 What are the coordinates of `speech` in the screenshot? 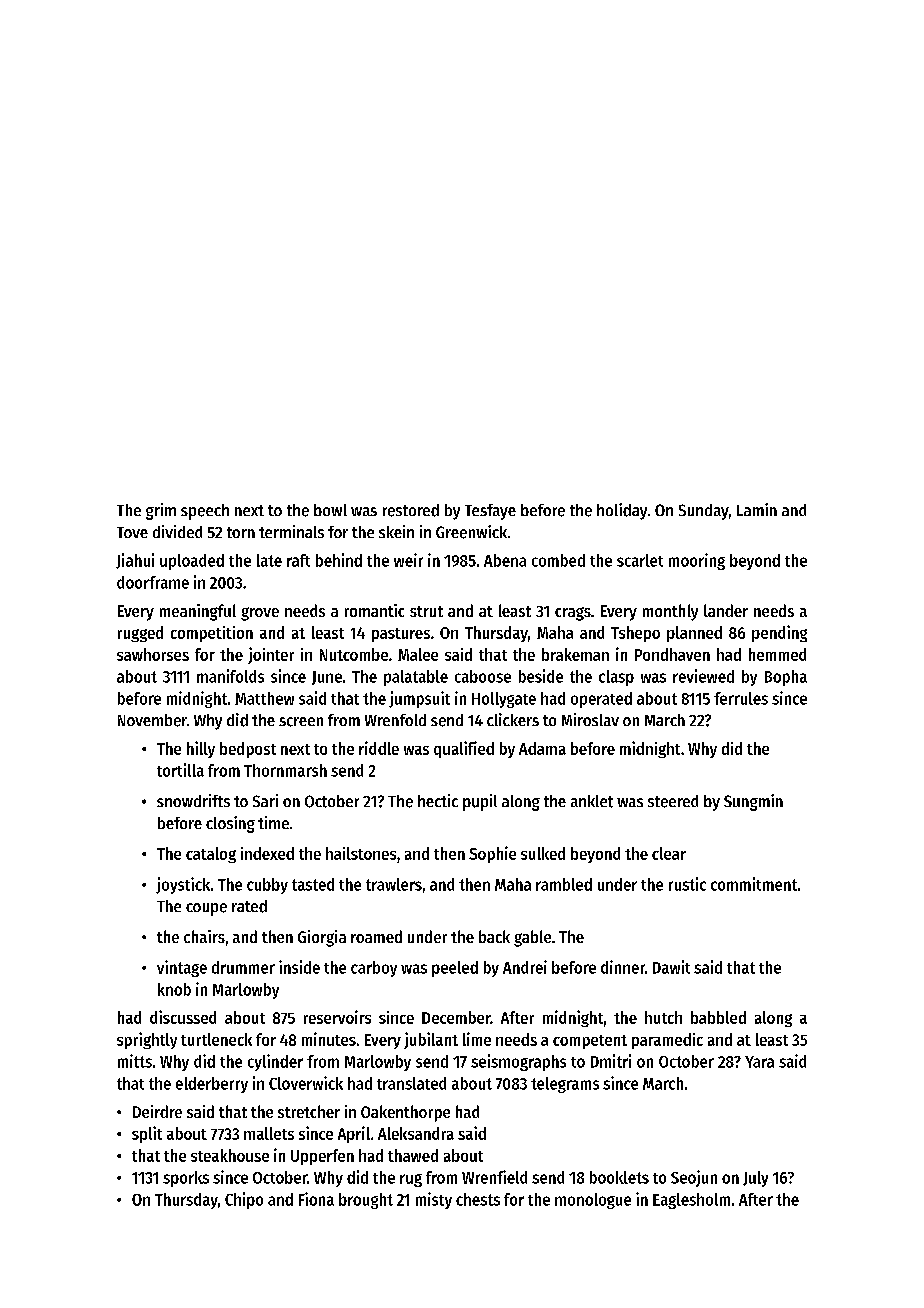 It's located at (205, 512).
